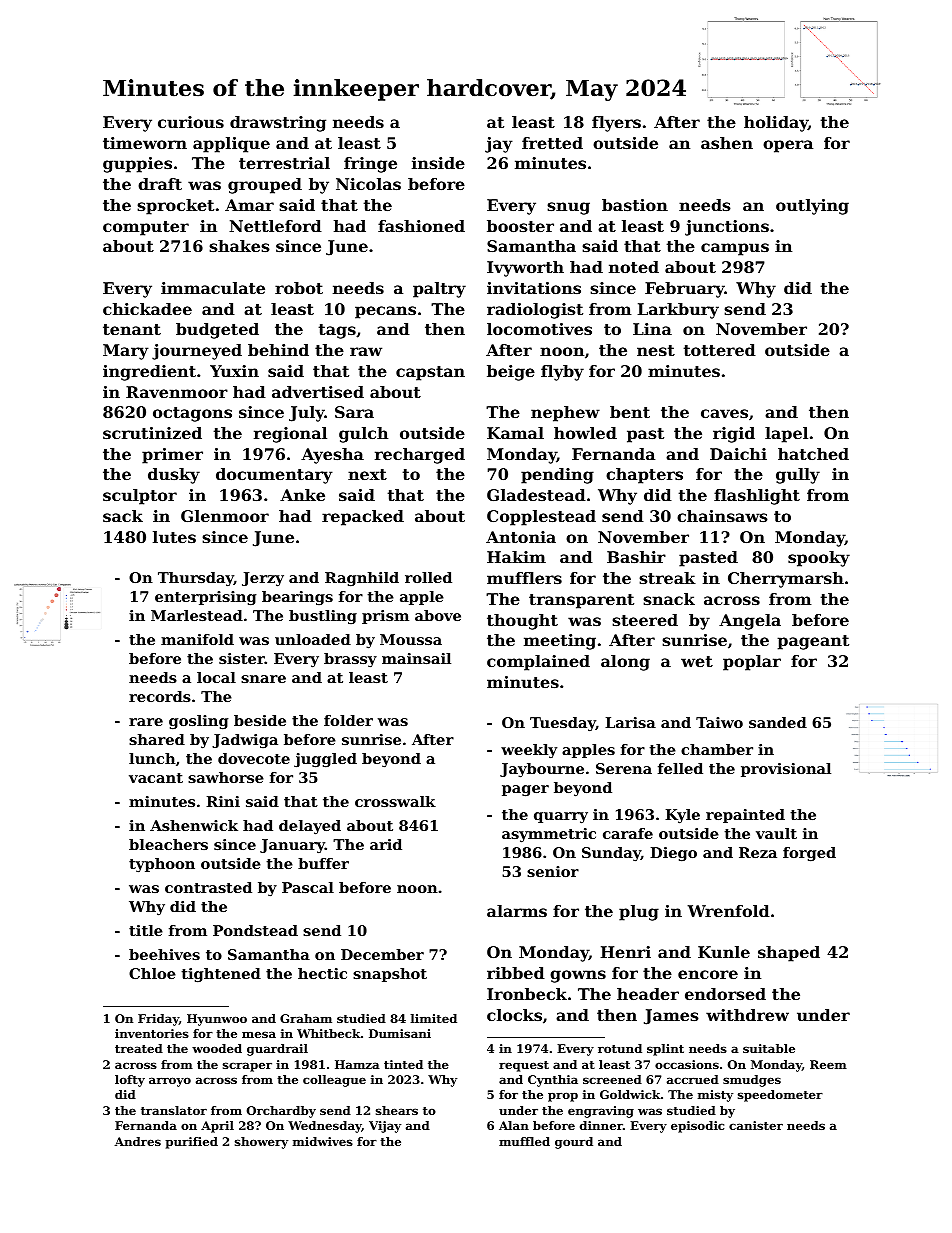  Describe the element at coordinates (385, 312) in the screenshot. I see `pecans` at that location.
